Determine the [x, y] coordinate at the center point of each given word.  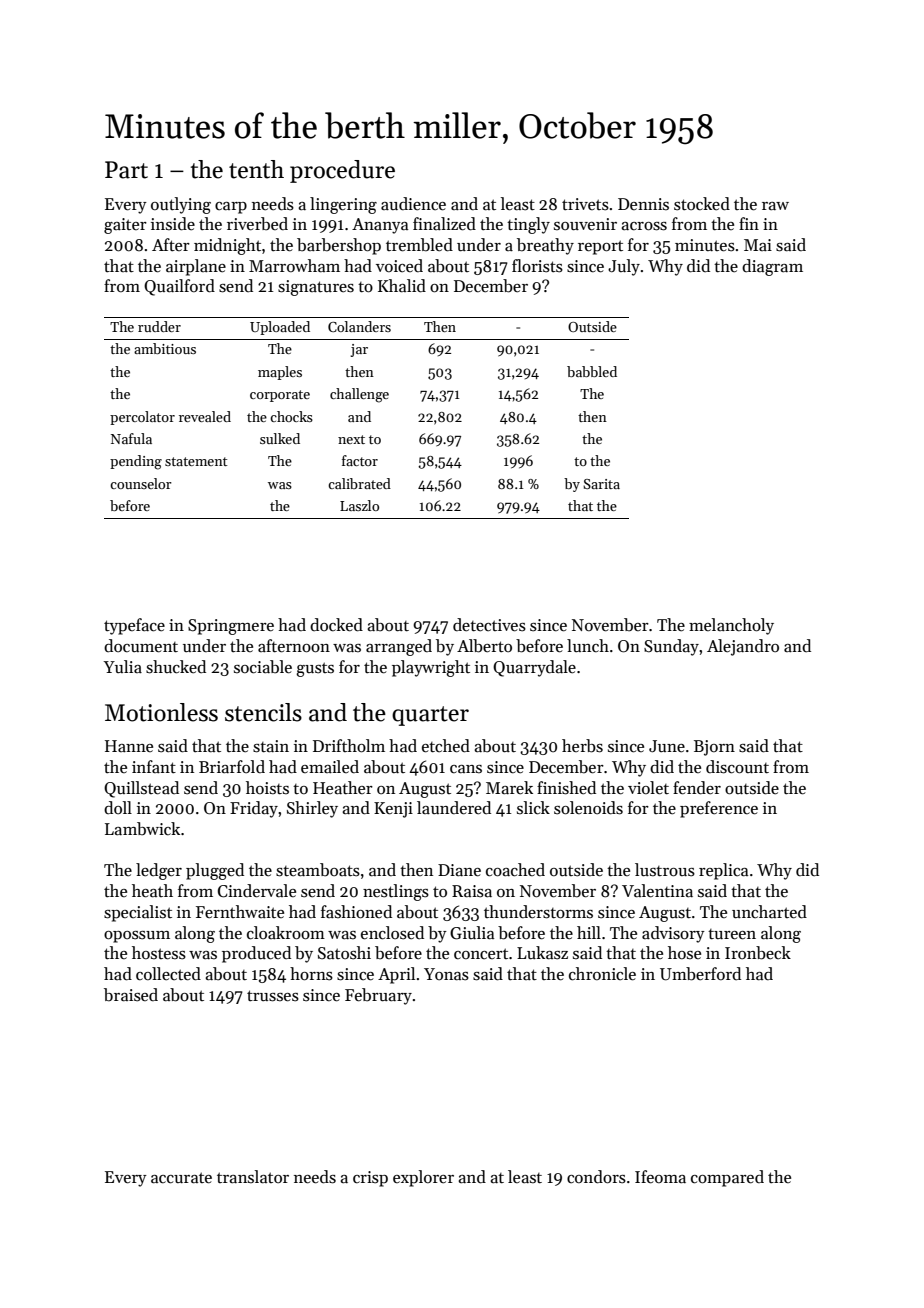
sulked [280, 438]
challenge [359, 395]
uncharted [769, 912]
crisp [370, 1179]
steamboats [318, 870]
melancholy [731, 626]
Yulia [122, 666]
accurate [181, 1178]
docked [336, 625]
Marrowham [294, 266]
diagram [772, 267]
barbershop [339, 246]
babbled [592, 371]
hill [589, 932]
